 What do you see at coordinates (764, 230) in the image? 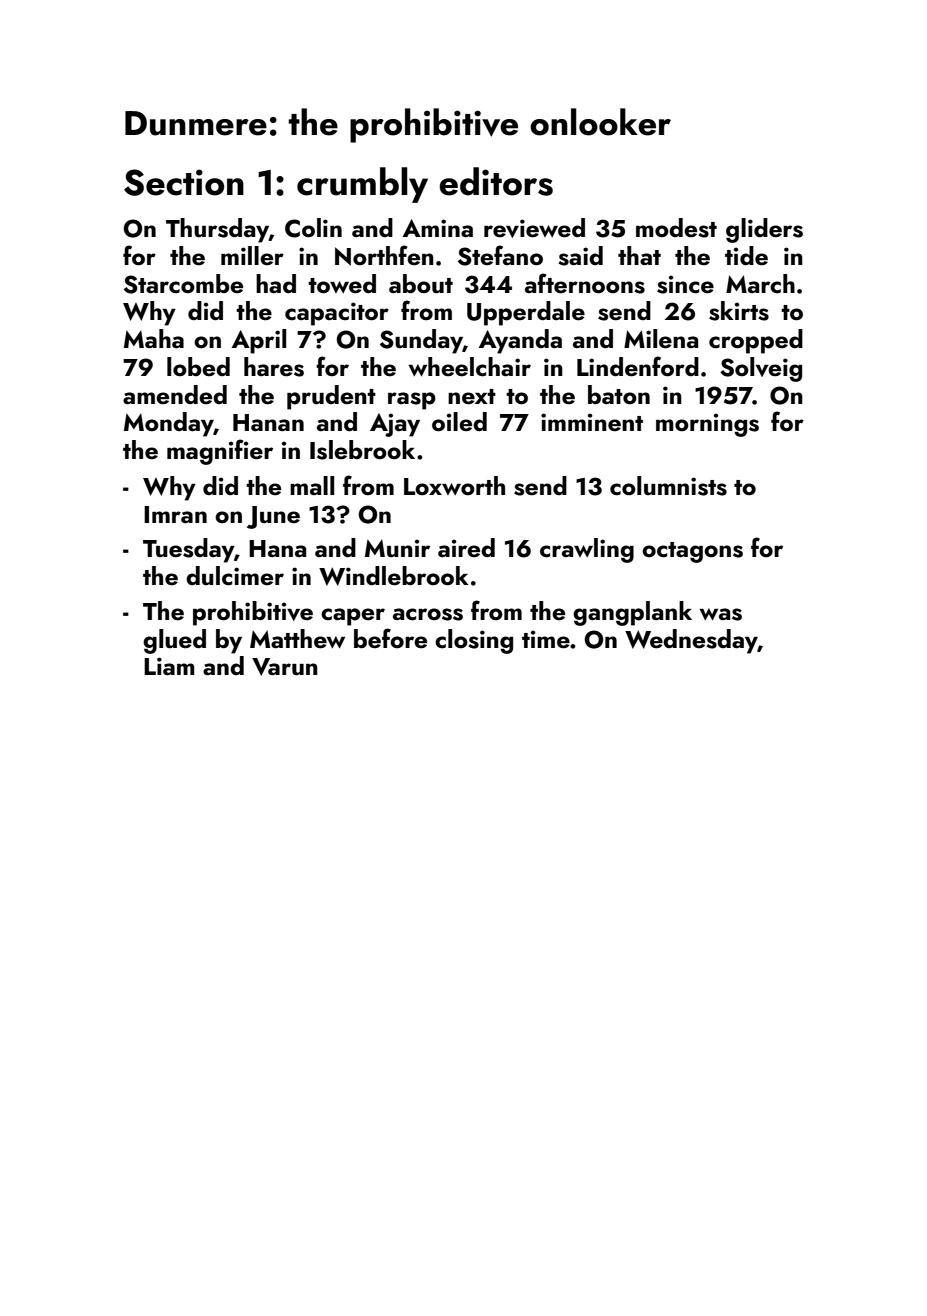
I see `gliders` at bounding box center [764, 230].
